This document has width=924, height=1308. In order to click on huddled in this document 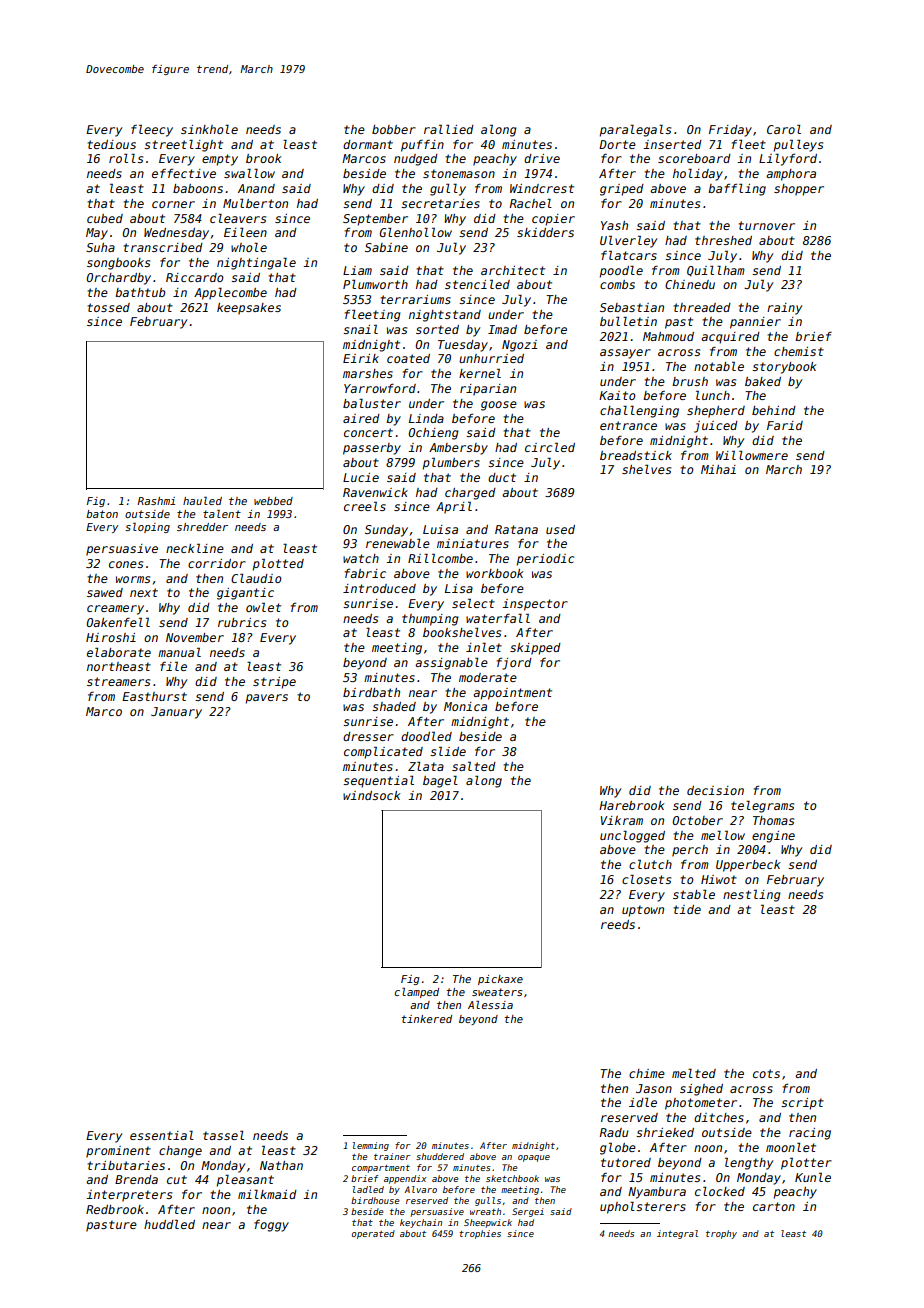, I will do `click(169, 1224)`.
